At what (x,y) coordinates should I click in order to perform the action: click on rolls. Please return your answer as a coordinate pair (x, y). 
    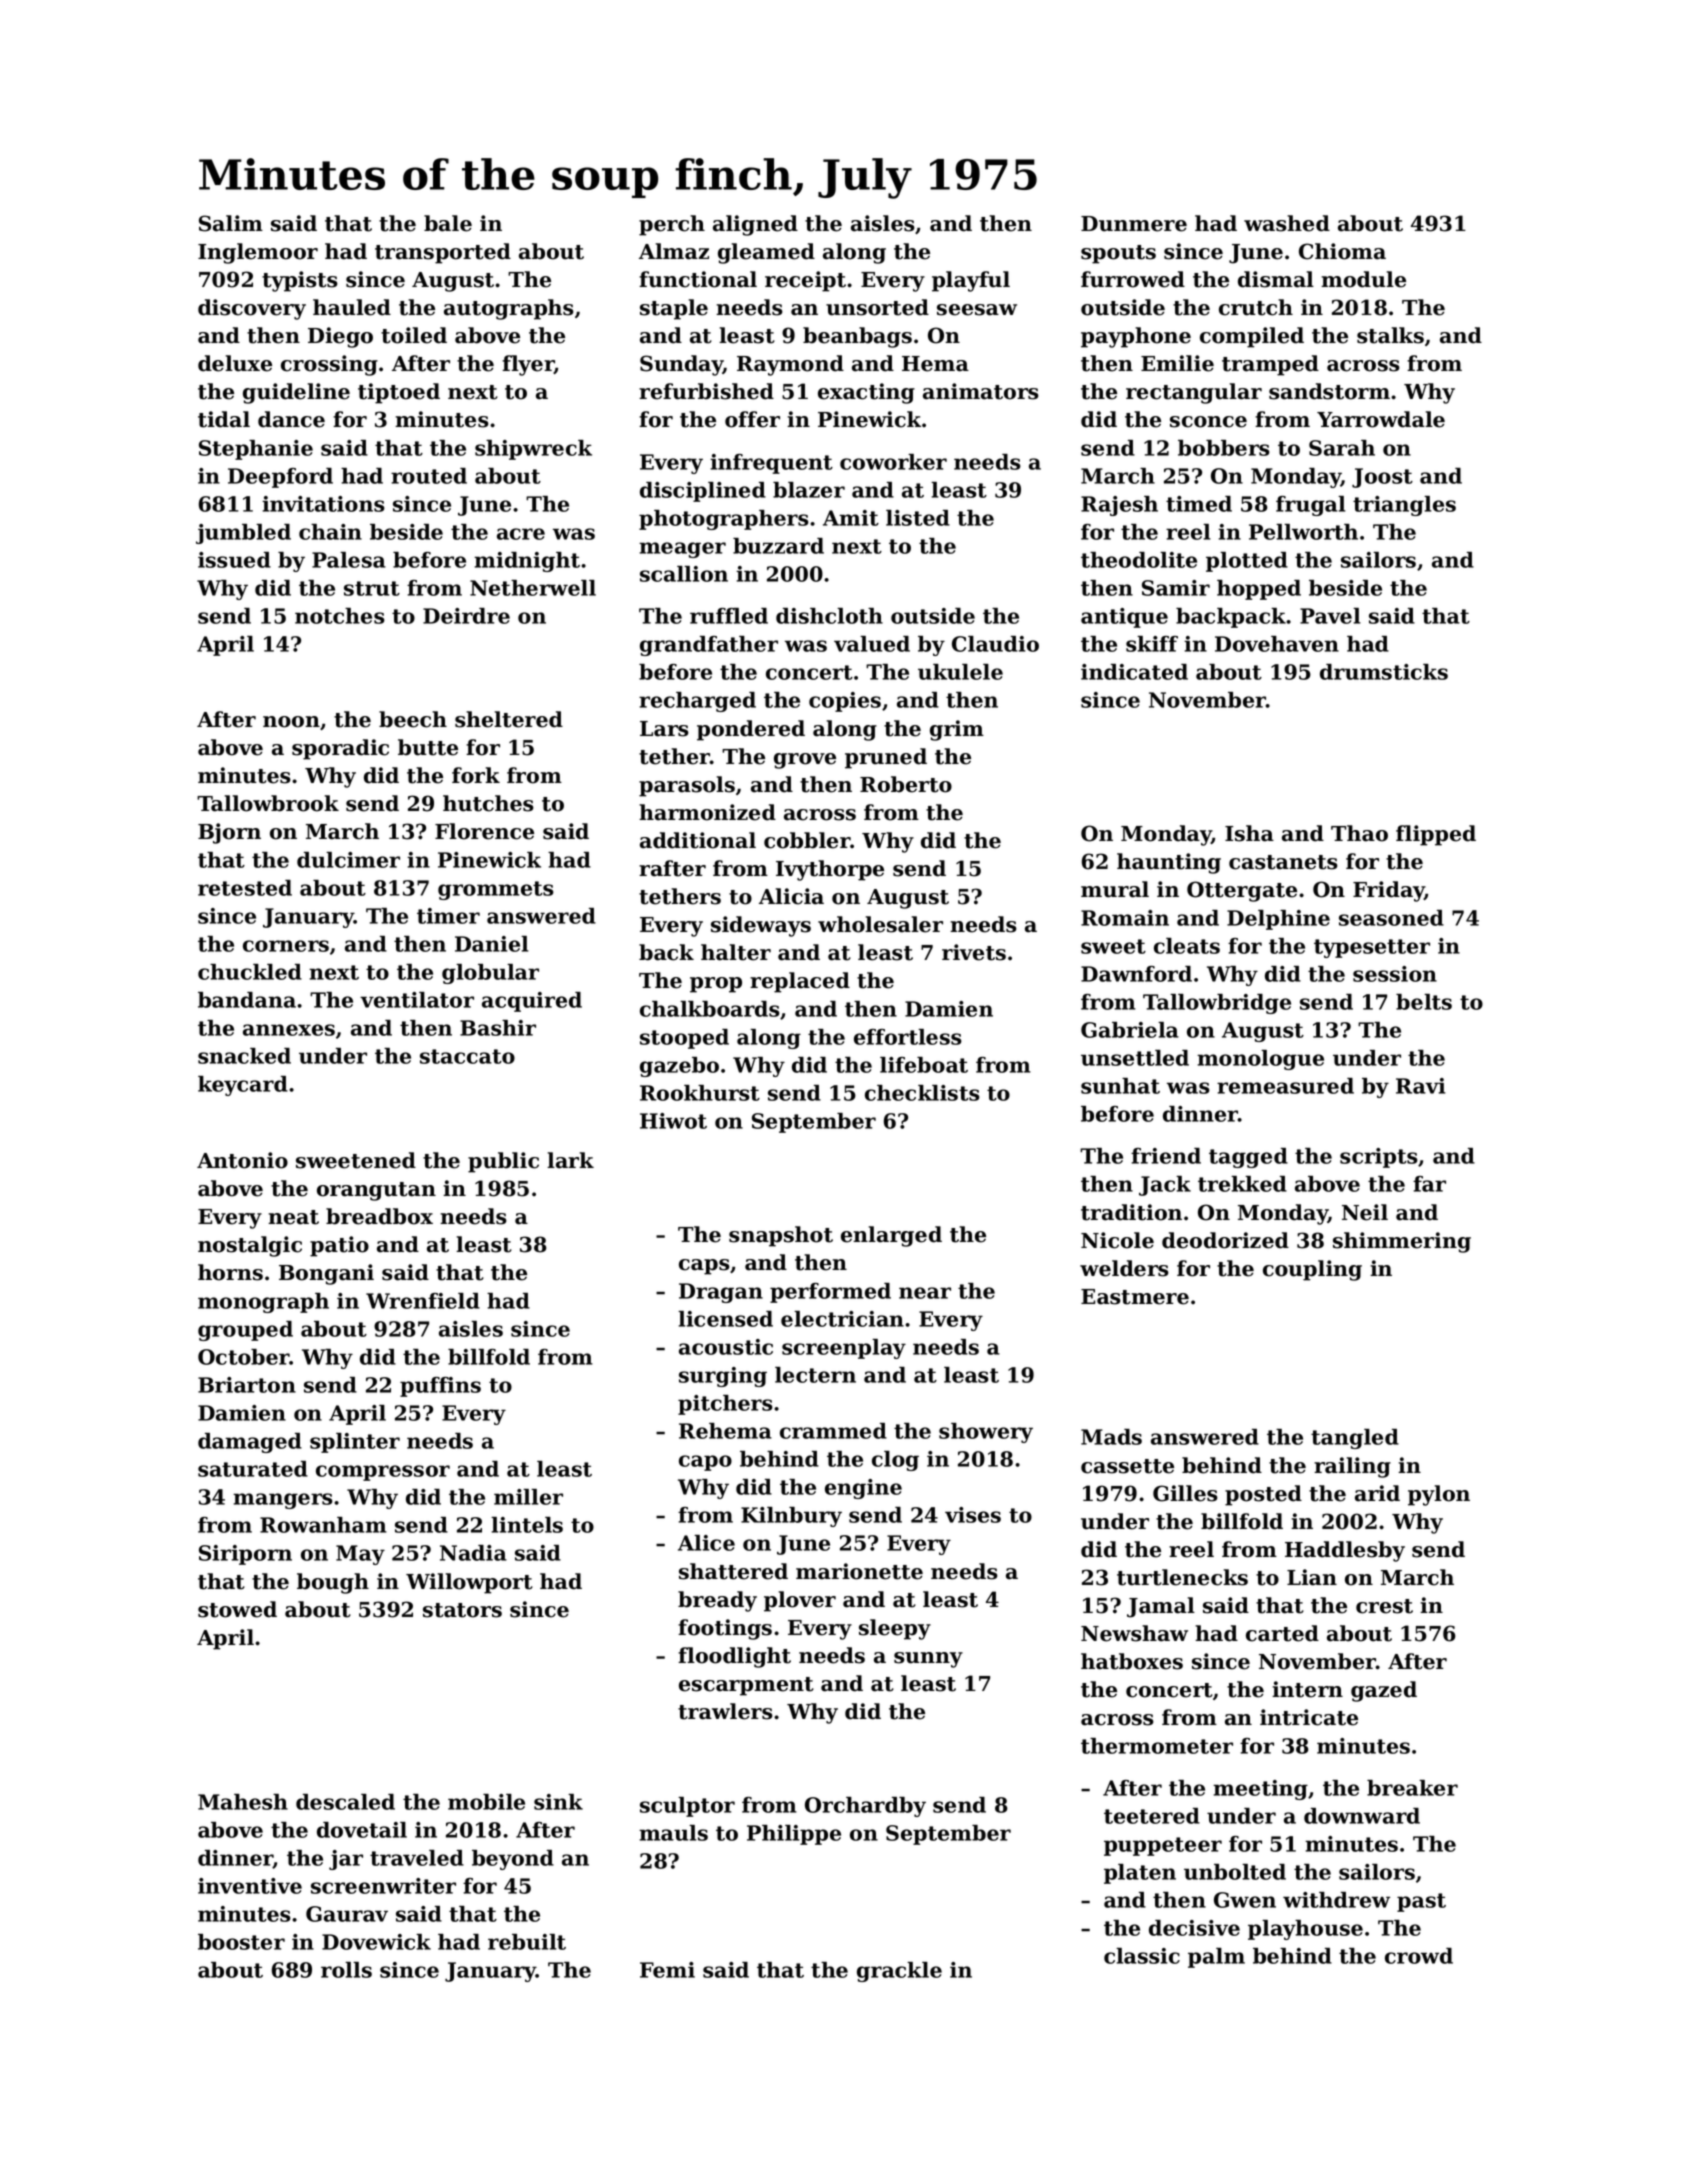
    Looking at the image, I should click on (346, 1970).
